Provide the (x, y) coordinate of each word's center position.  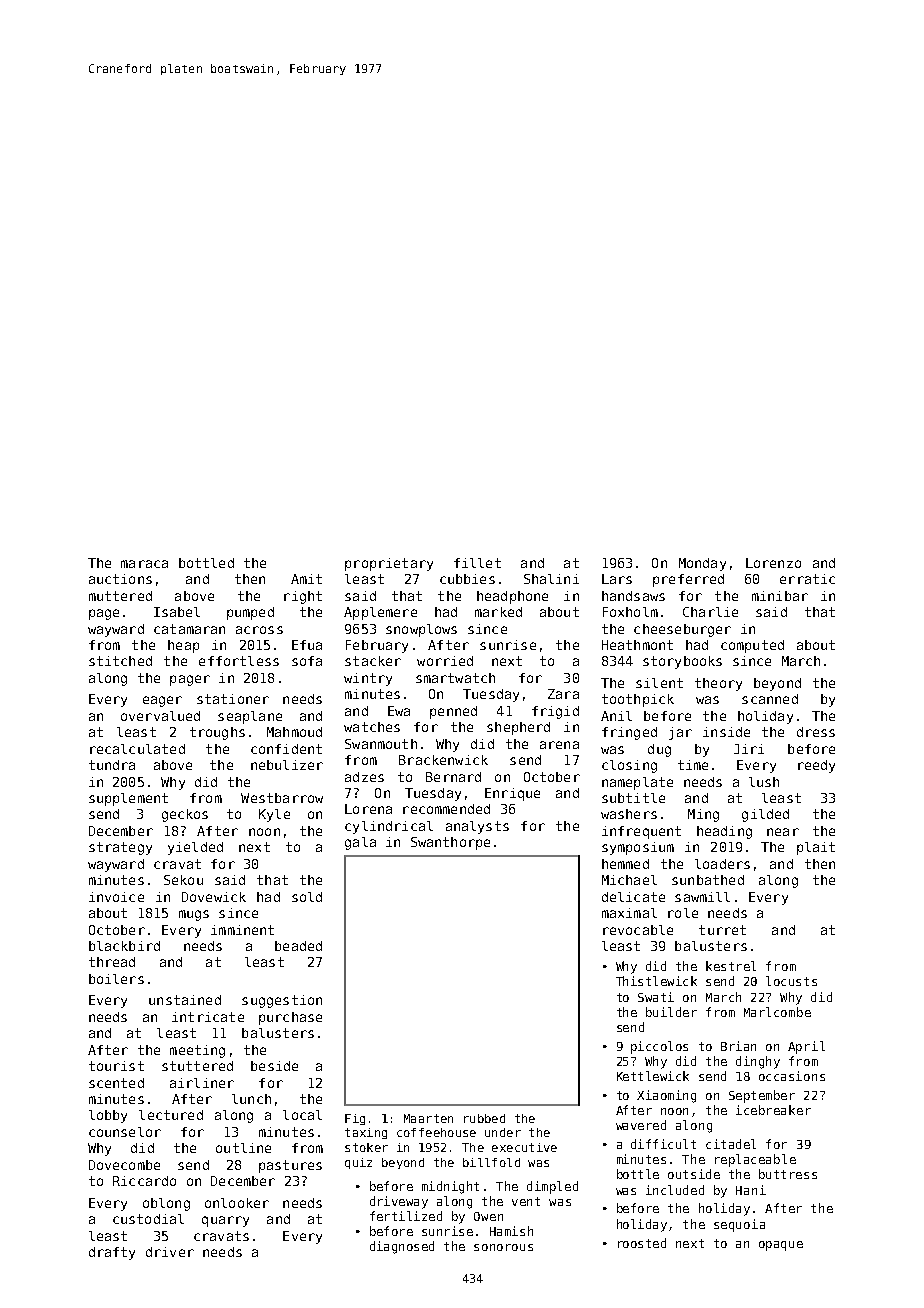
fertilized (406, 1216)
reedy (816, 766)
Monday (702, 564)
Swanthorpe (450, 843)
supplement (128, 799)
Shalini (551, 579)
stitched (120, 661)
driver (170, 1252)
